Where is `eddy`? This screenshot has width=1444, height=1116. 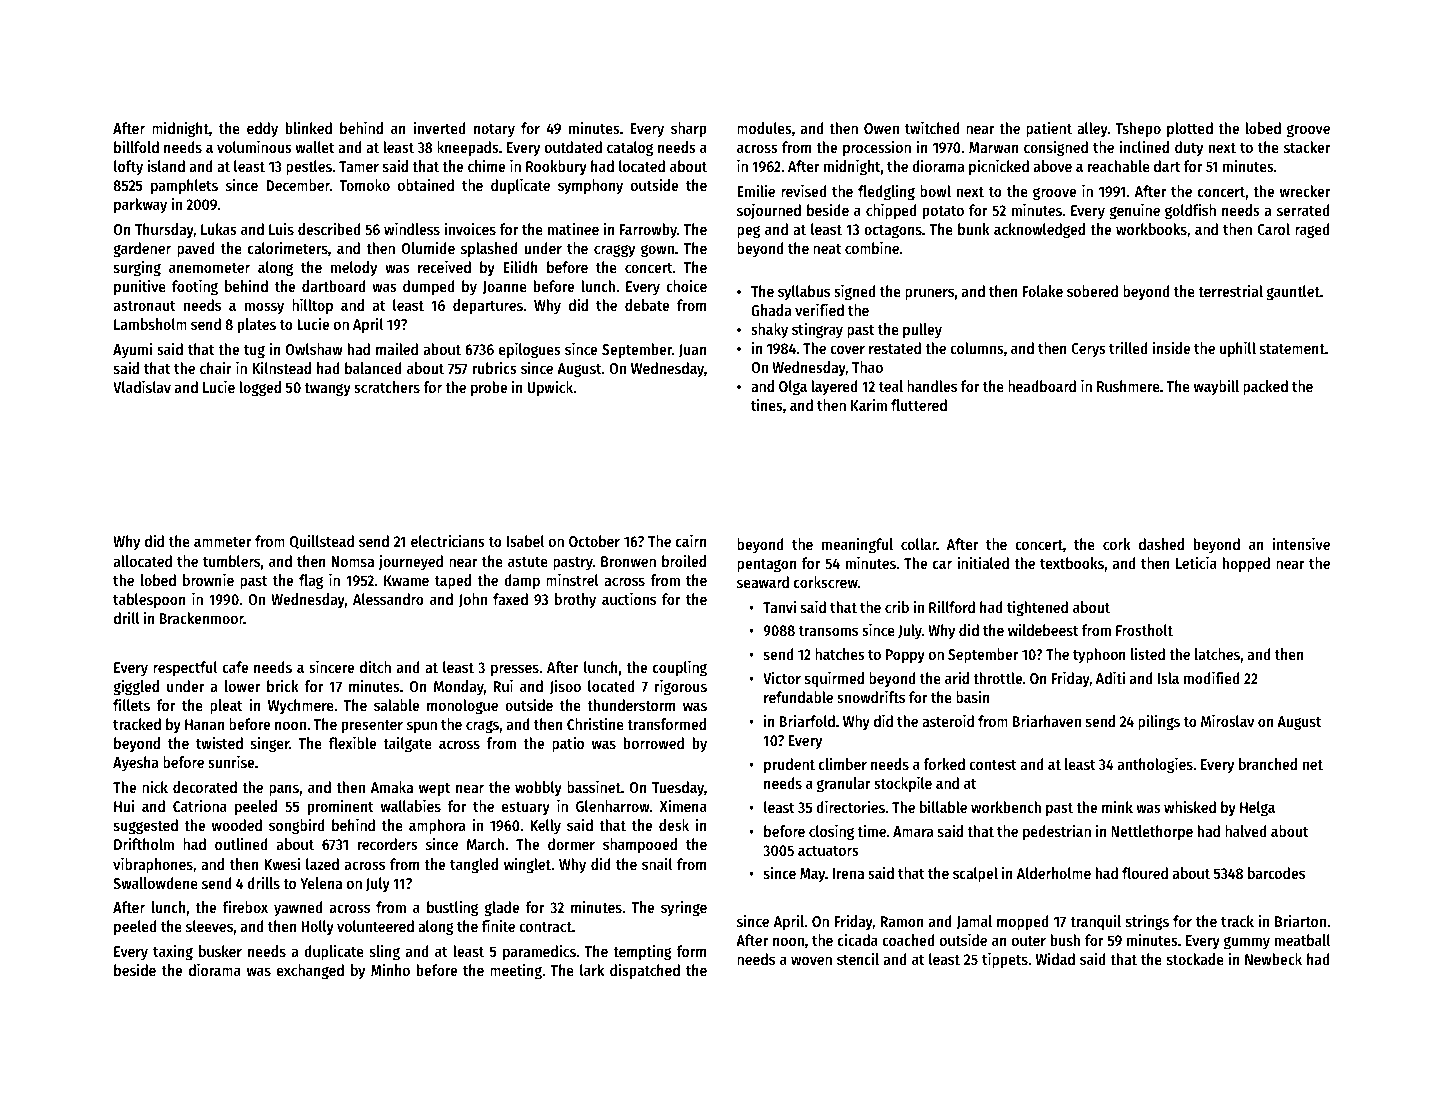 eddy is located at coordinates (262, 129).
